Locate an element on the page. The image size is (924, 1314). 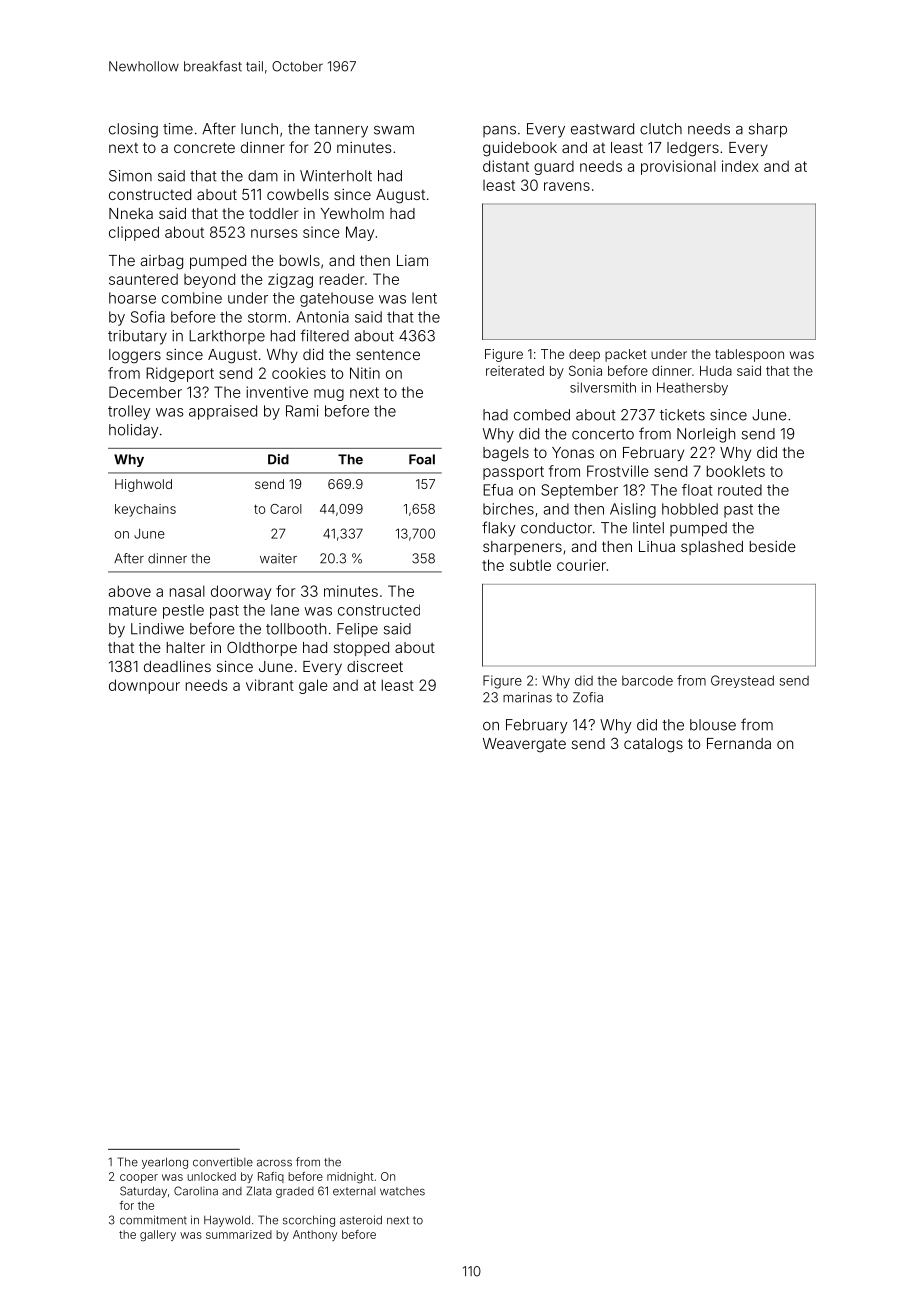
vibrant is located at coordinates (270, 685).
